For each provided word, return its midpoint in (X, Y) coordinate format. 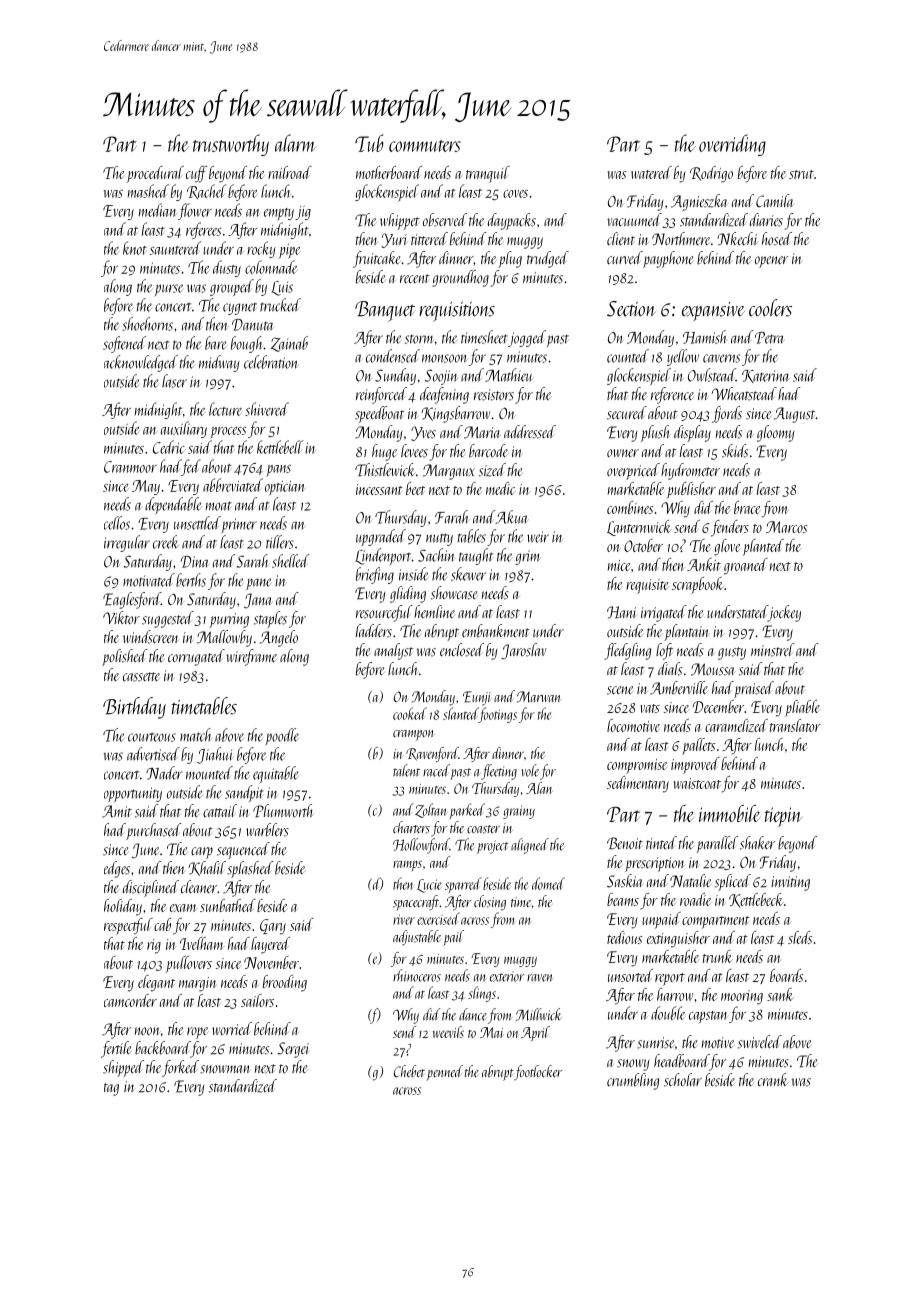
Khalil (207, 868)
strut (801, 174)
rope (198, 1033)
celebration (271, 362)
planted (763, 547)
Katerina (766, 376)
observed (445, 220)
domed (548, 883)
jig (303, 213)
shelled (290, 561)
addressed (530, 432)
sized (492, 470)
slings (482, 994)
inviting (790, 883)
